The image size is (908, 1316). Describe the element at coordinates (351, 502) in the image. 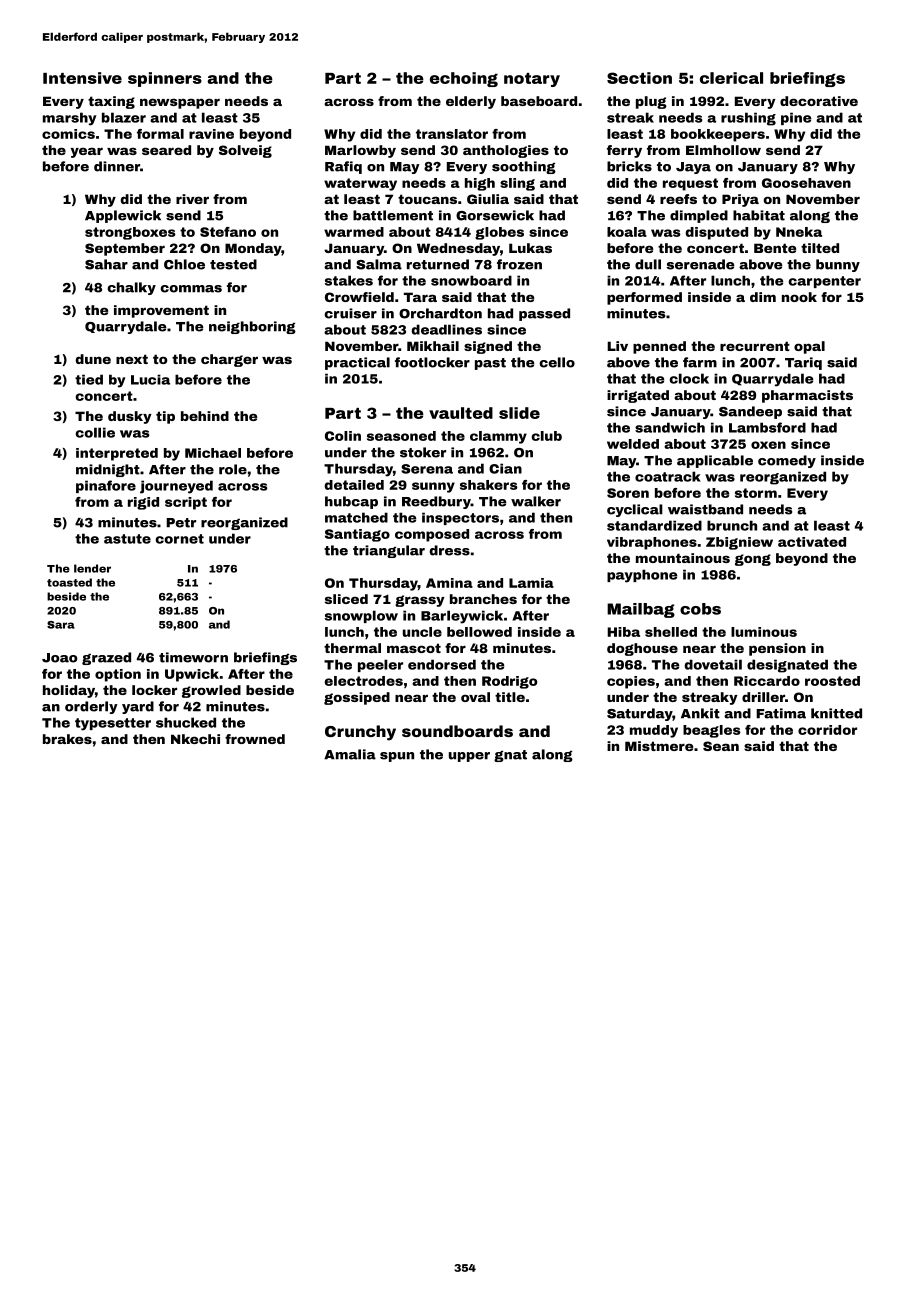

I see `hubcap` at that location.
